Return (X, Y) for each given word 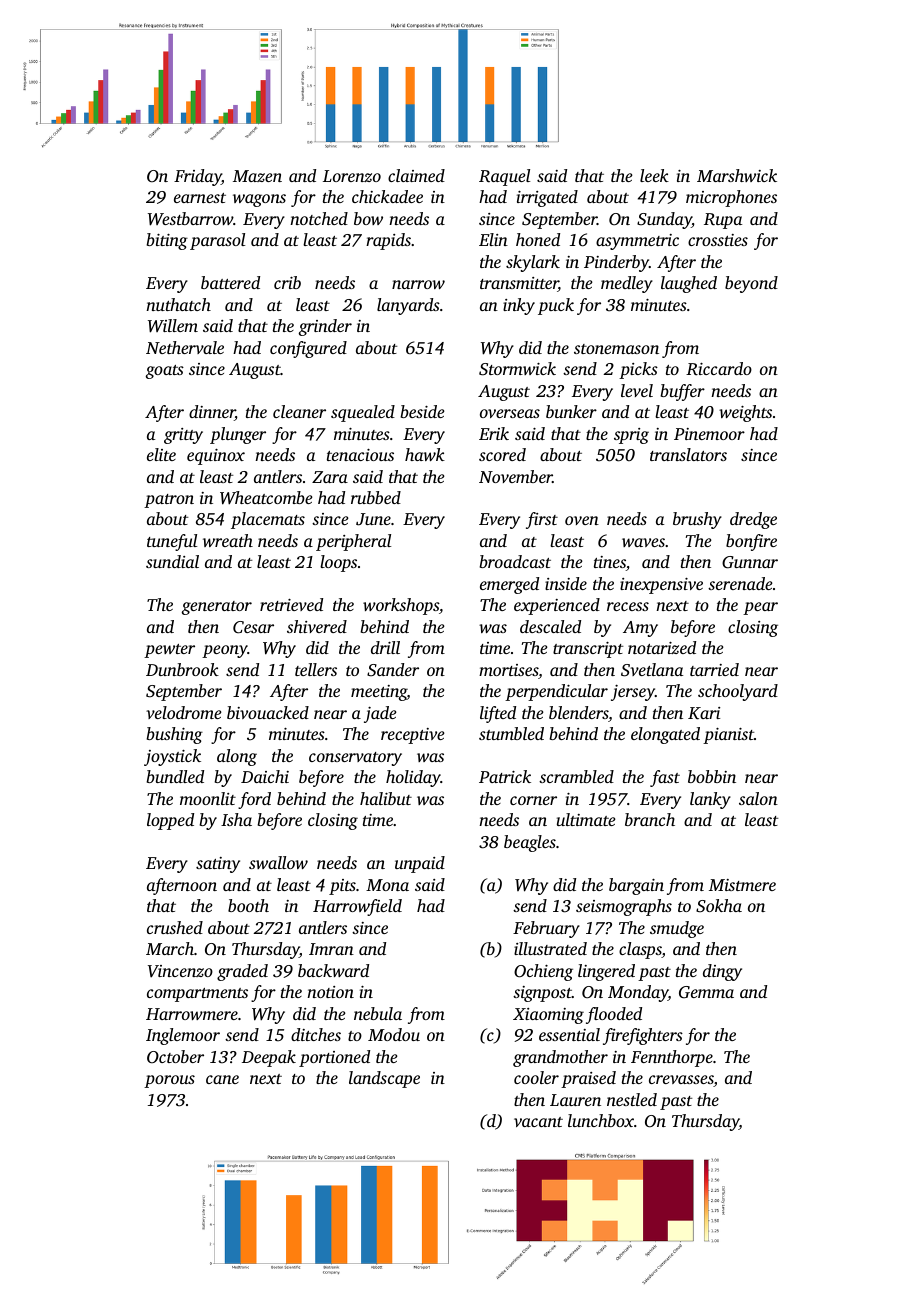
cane (222, 1079)
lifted (498, 714)
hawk (425, 454)
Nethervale (185, 347)
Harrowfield (357, 907)
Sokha (719, 906)
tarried (714, 669)
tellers (316, 669)
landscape (384, 1079)
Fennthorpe (672, 1058)
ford (254, 800)
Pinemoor (709, 434)
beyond (751, 284)
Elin (493, 239)
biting (167, 241)
